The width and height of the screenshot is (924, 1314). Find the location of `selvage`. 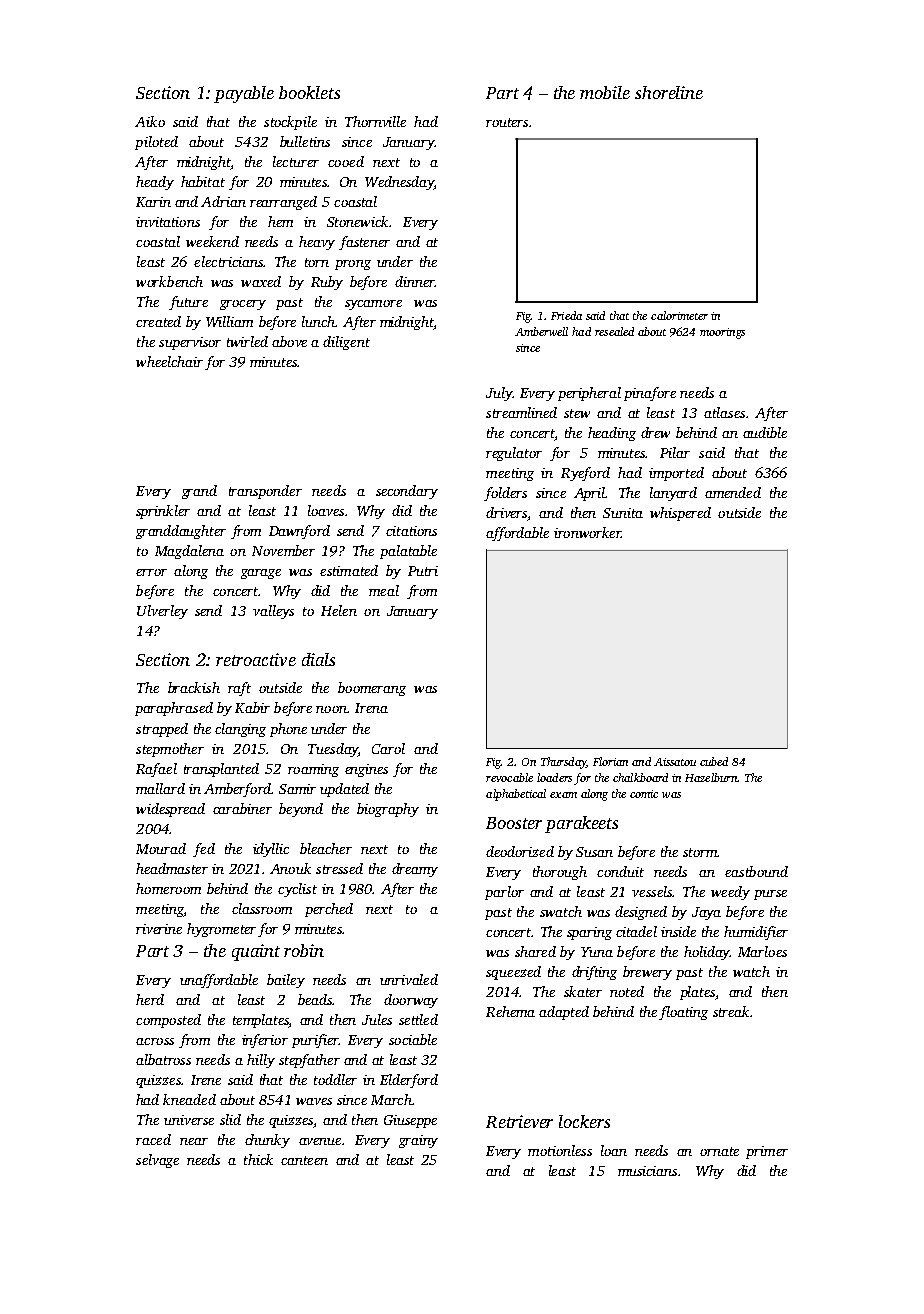

selvage is located at coordinates (157, 1161).
